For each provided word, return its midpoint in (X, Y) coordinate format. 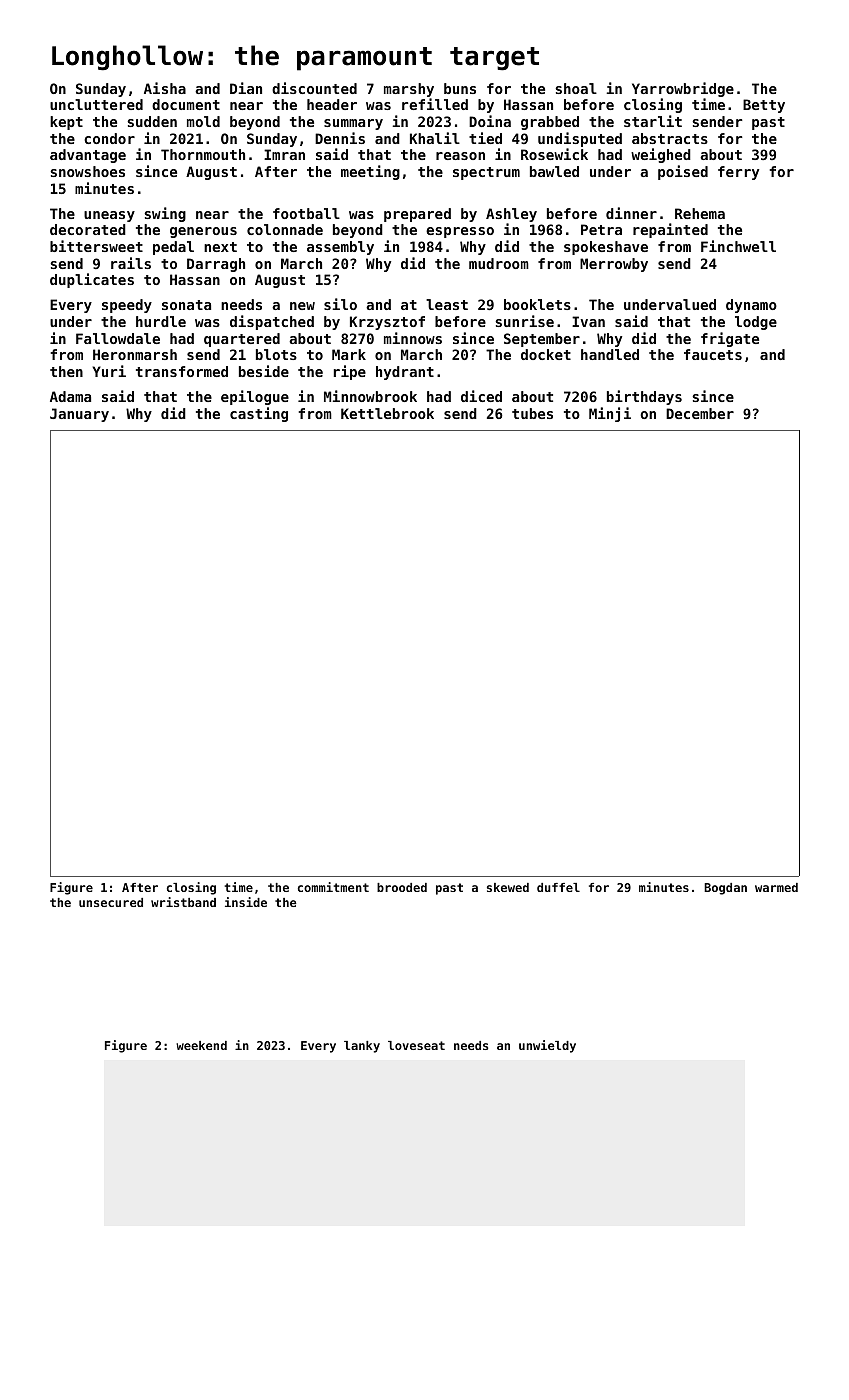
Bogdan (725, 889)
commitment (333, 887)
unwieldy (547, 1046)
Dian (246, 88)
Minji (610, 414)
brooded (402, 887)
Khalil (435, 138)
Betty (764, 106)
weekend (201, 1045)
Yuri (109, 371)
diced (481, 396)
